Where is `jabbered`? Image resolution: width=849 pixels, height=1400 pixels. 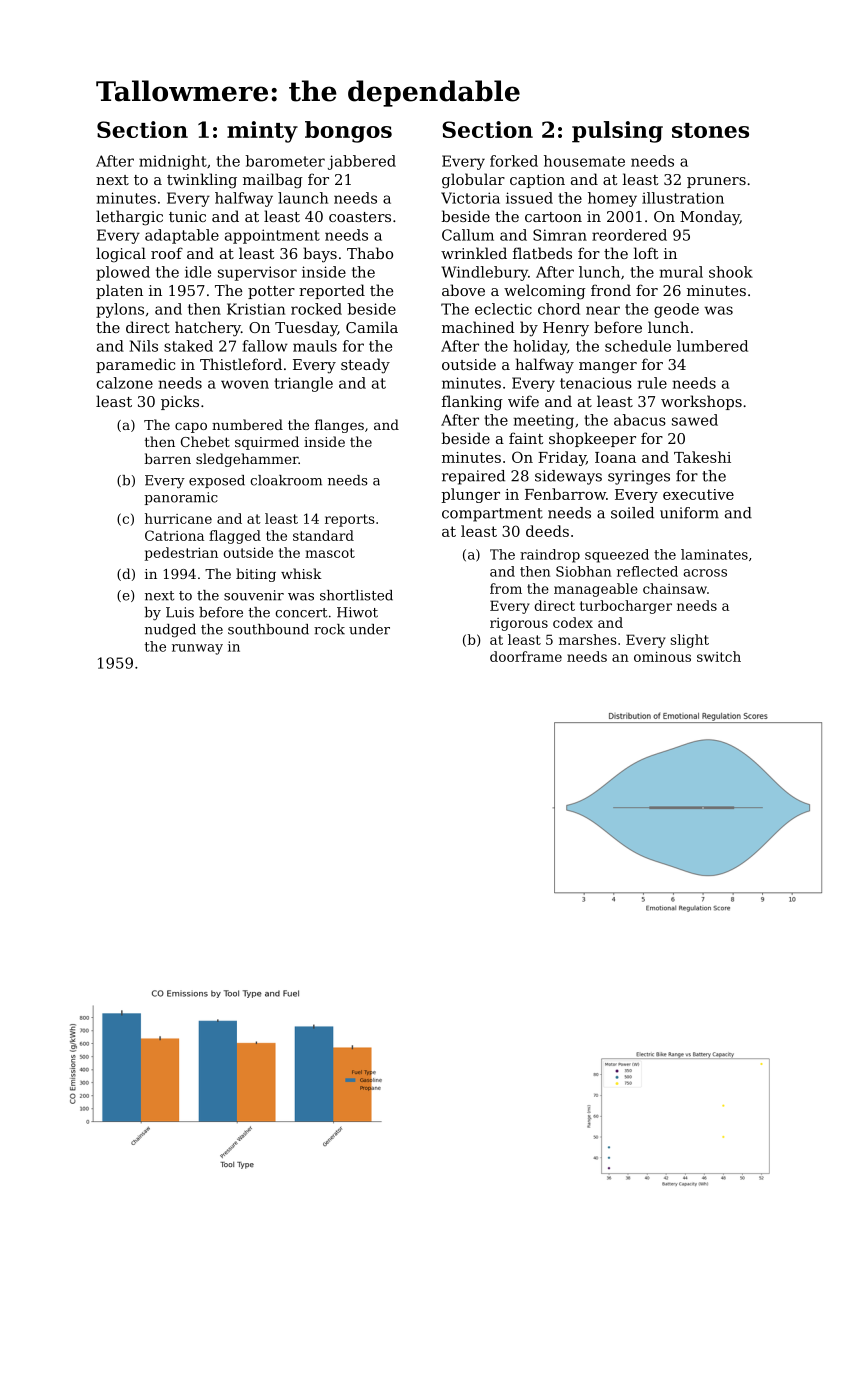 jabbered is located at coordinates (362, 162).
